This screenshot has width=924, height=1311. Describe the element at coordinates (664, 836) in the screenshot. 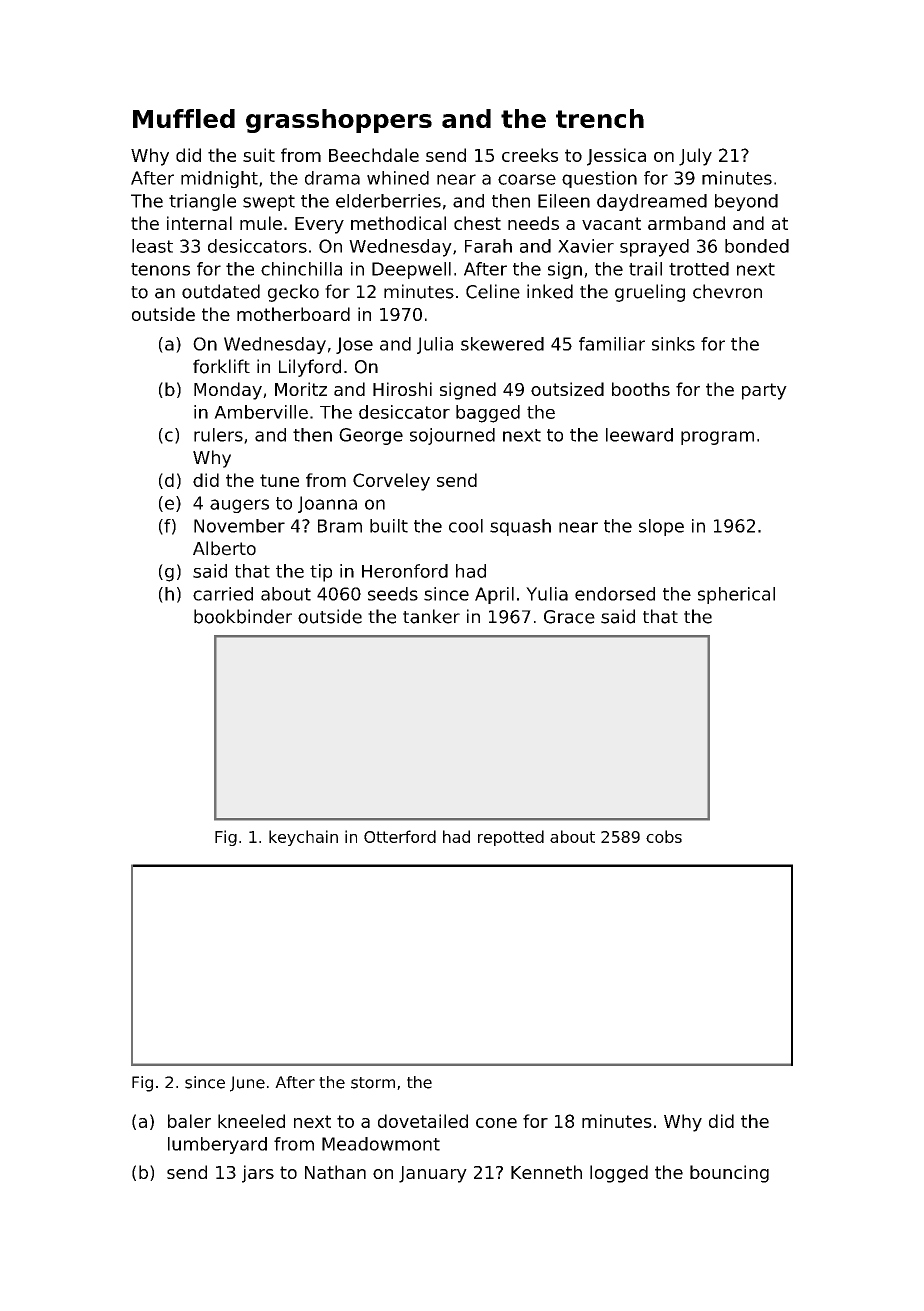

I see `cobs` at that location.
